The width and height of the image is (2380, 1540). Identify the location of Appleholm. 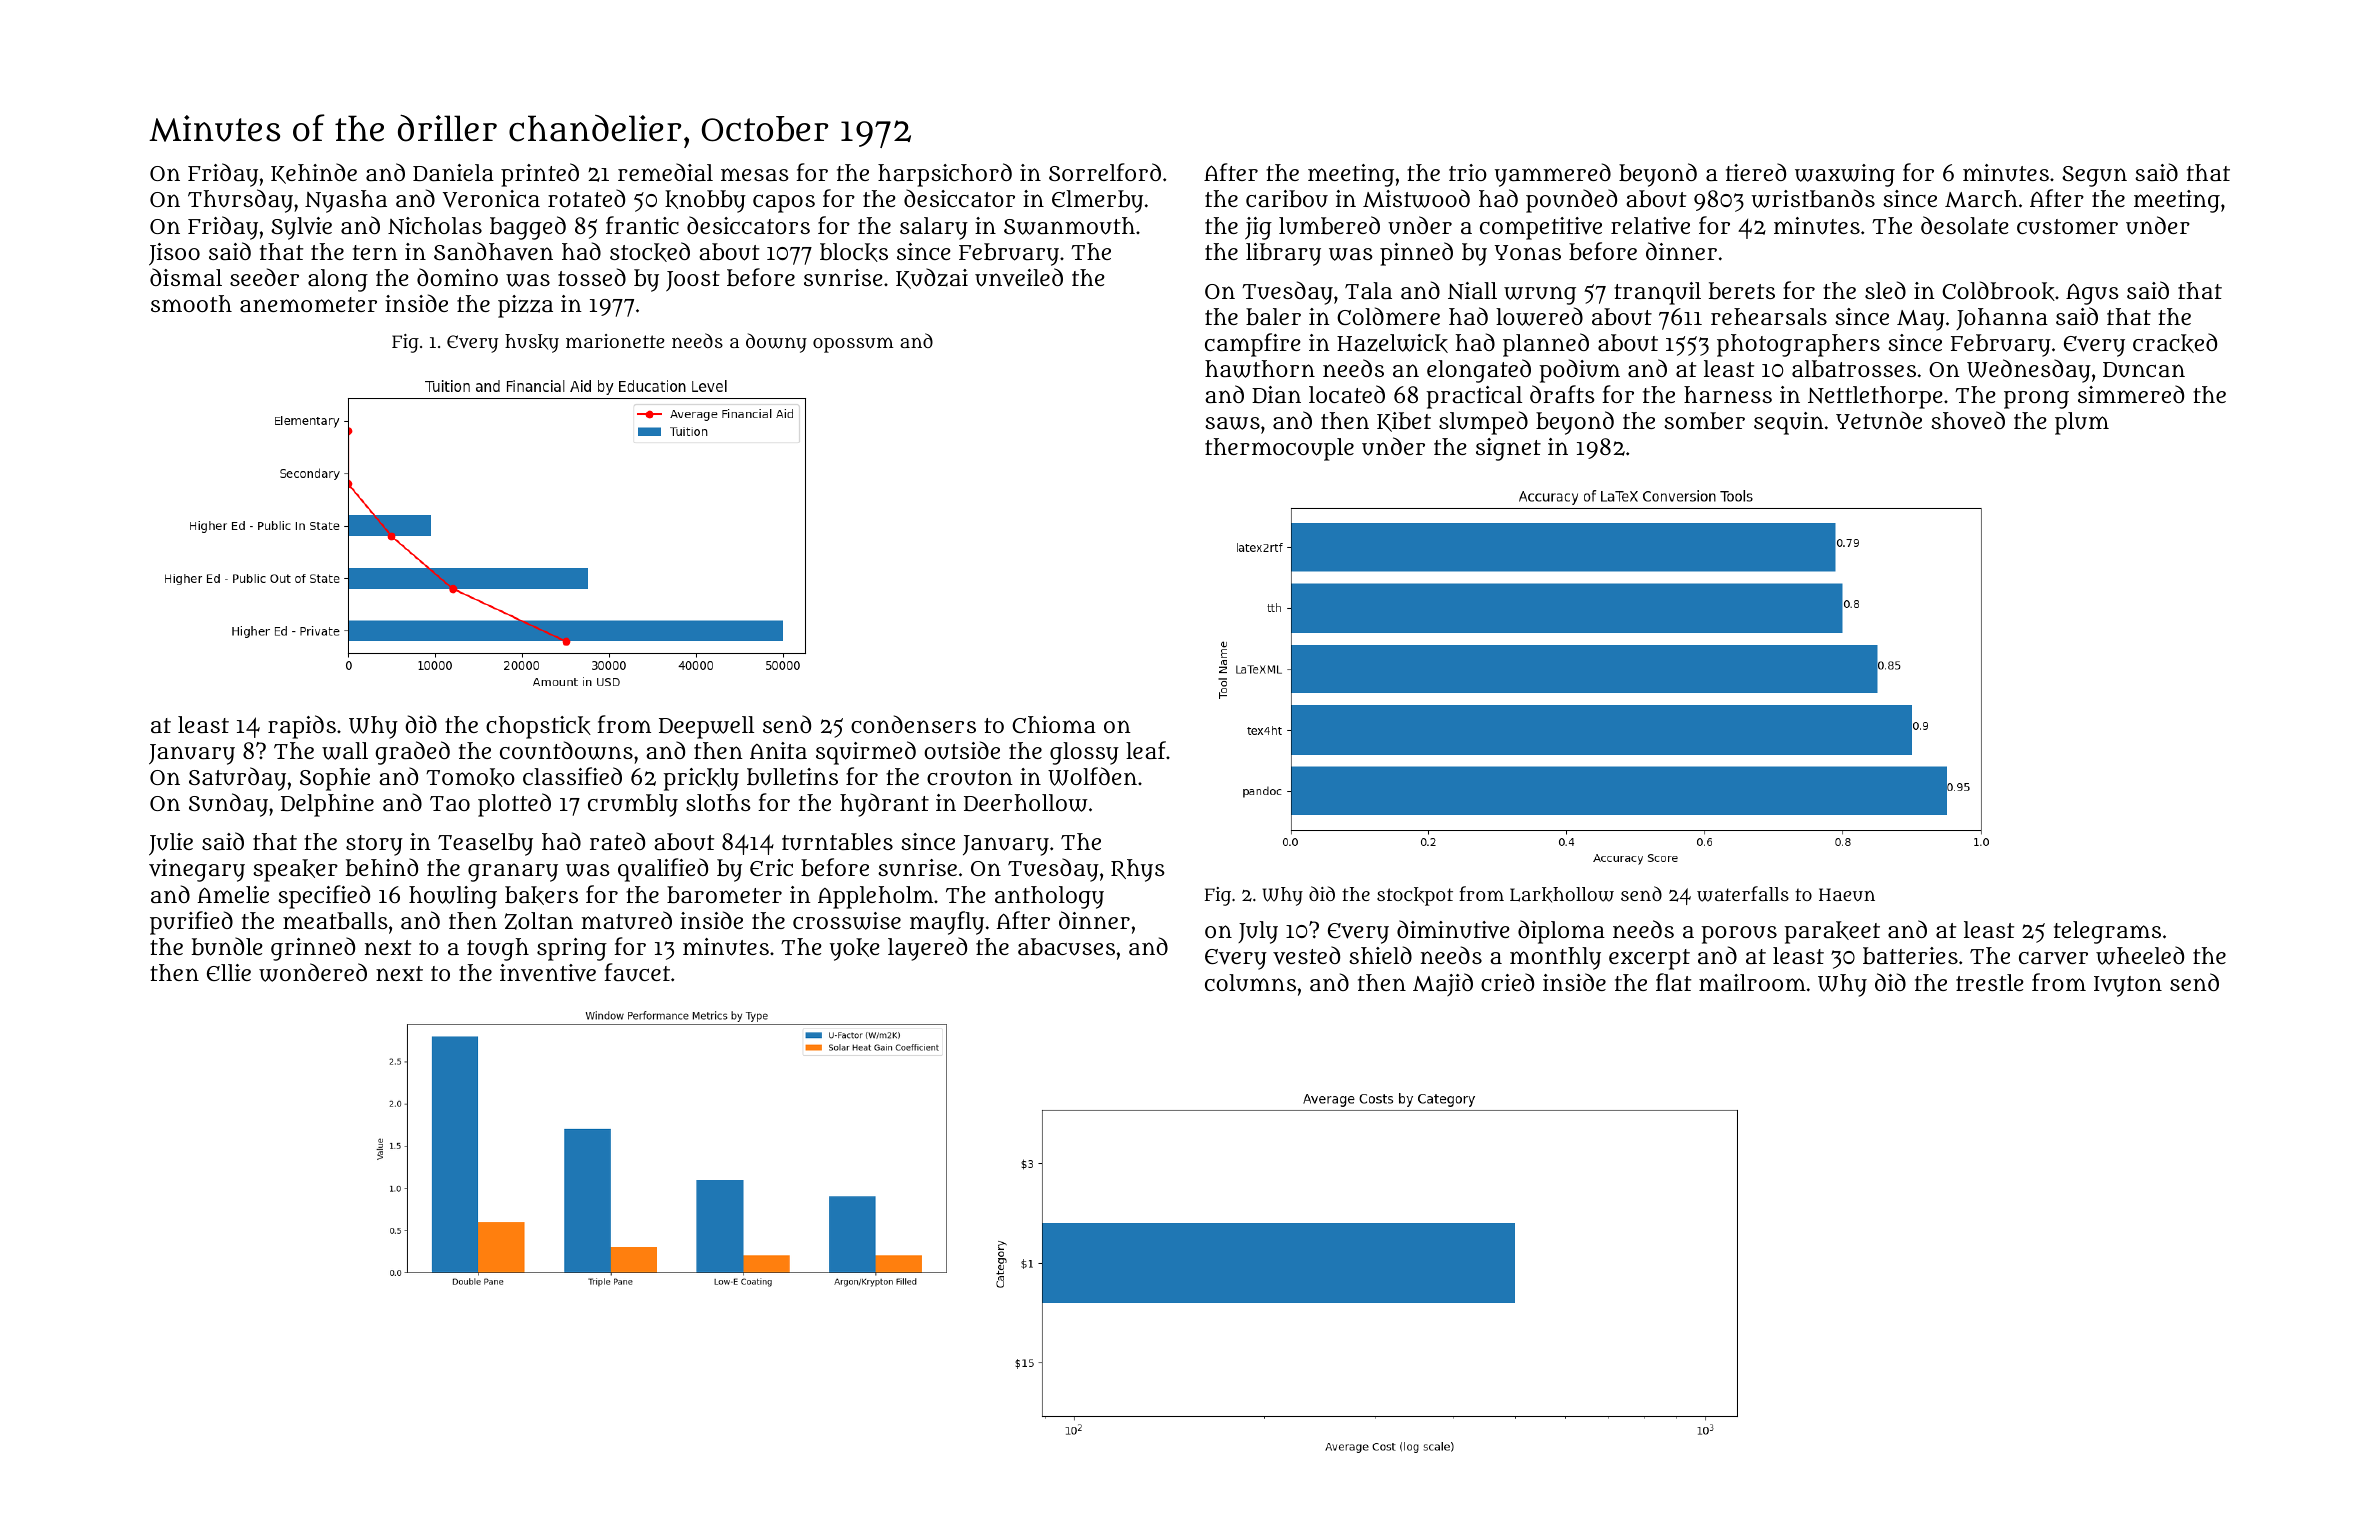
(875, 897).
